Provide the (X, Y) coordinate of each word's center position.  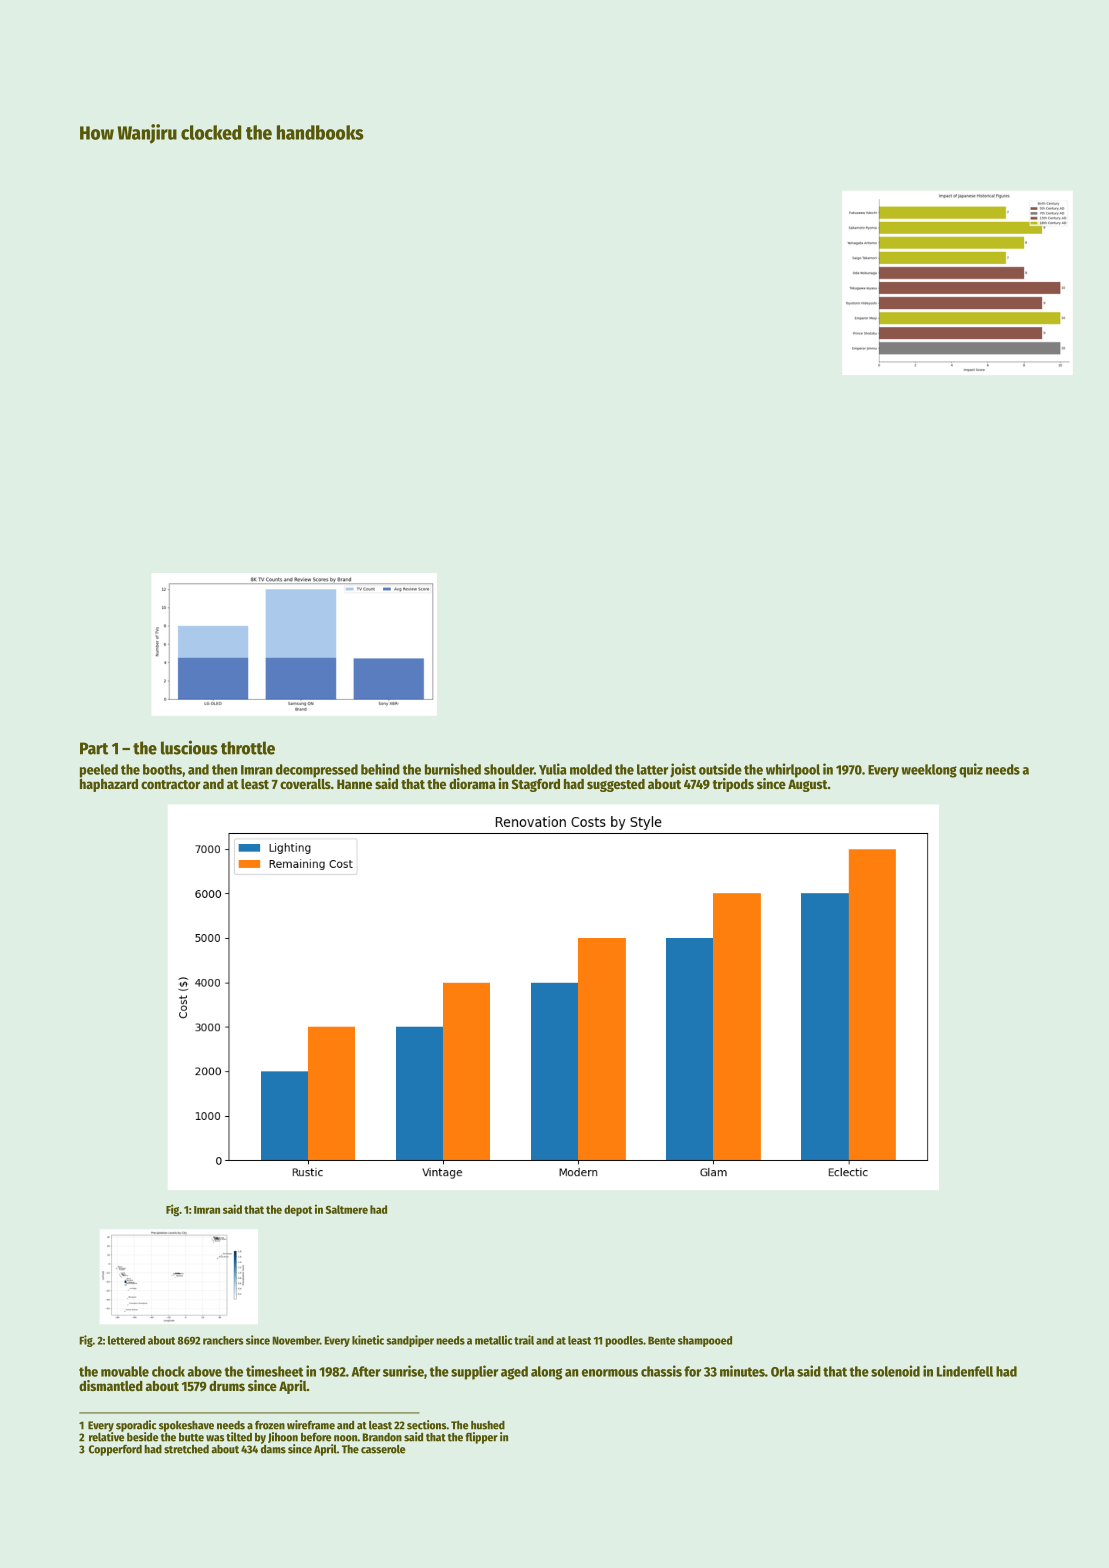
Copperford (115, 1450)
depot (298, 1210)
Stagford (536, 785)
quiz (971, 770)
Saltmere (347, 1209)
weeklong (929, 771)
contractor (170, 784)
